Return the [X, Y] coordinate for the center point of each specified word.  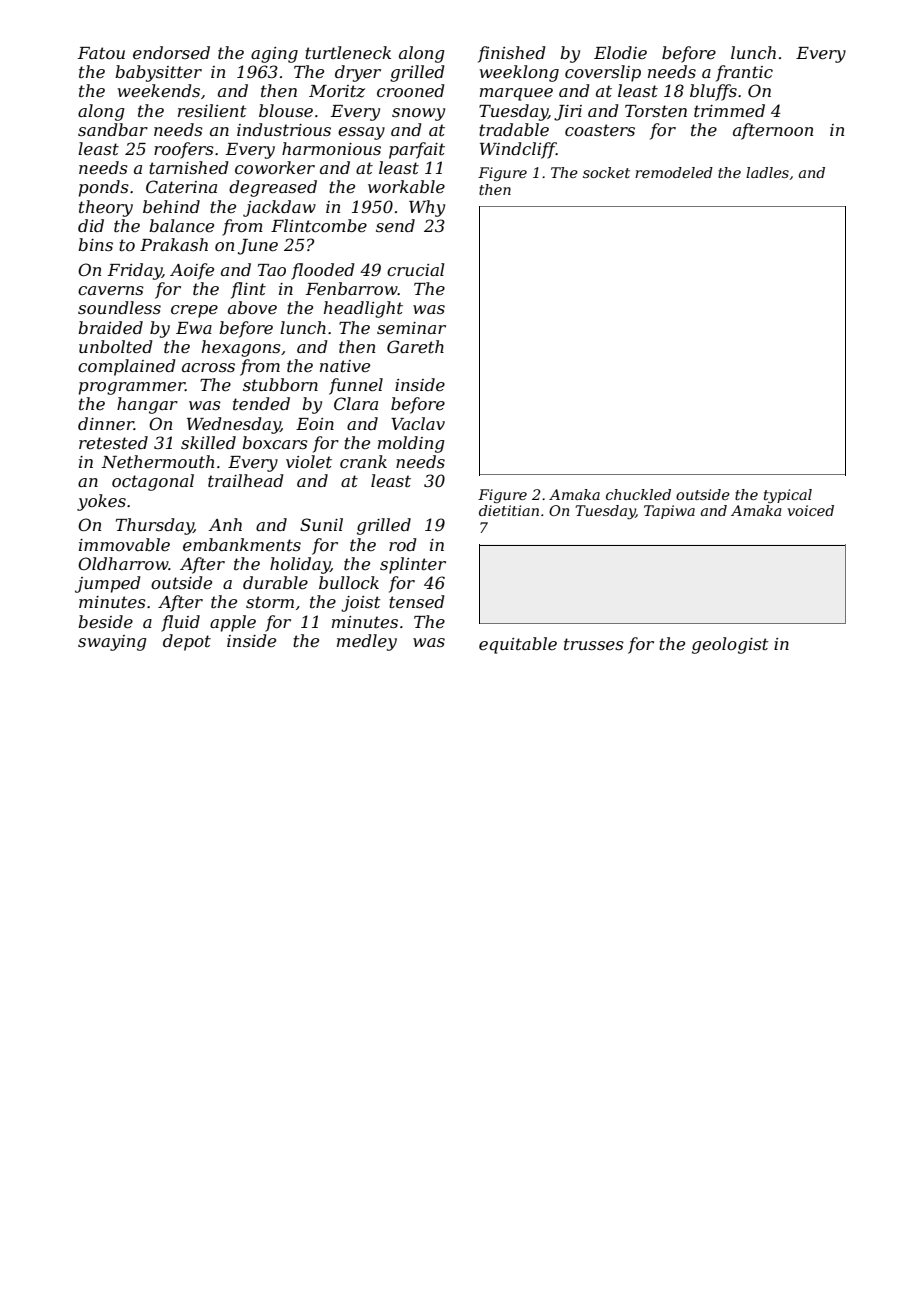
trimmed [729, 110]
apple [233, 623]
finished [511, 54]
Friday [135, 271]
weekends [159, 90]
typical [788, 496]
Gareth [415, 346]
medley [367, 642]
